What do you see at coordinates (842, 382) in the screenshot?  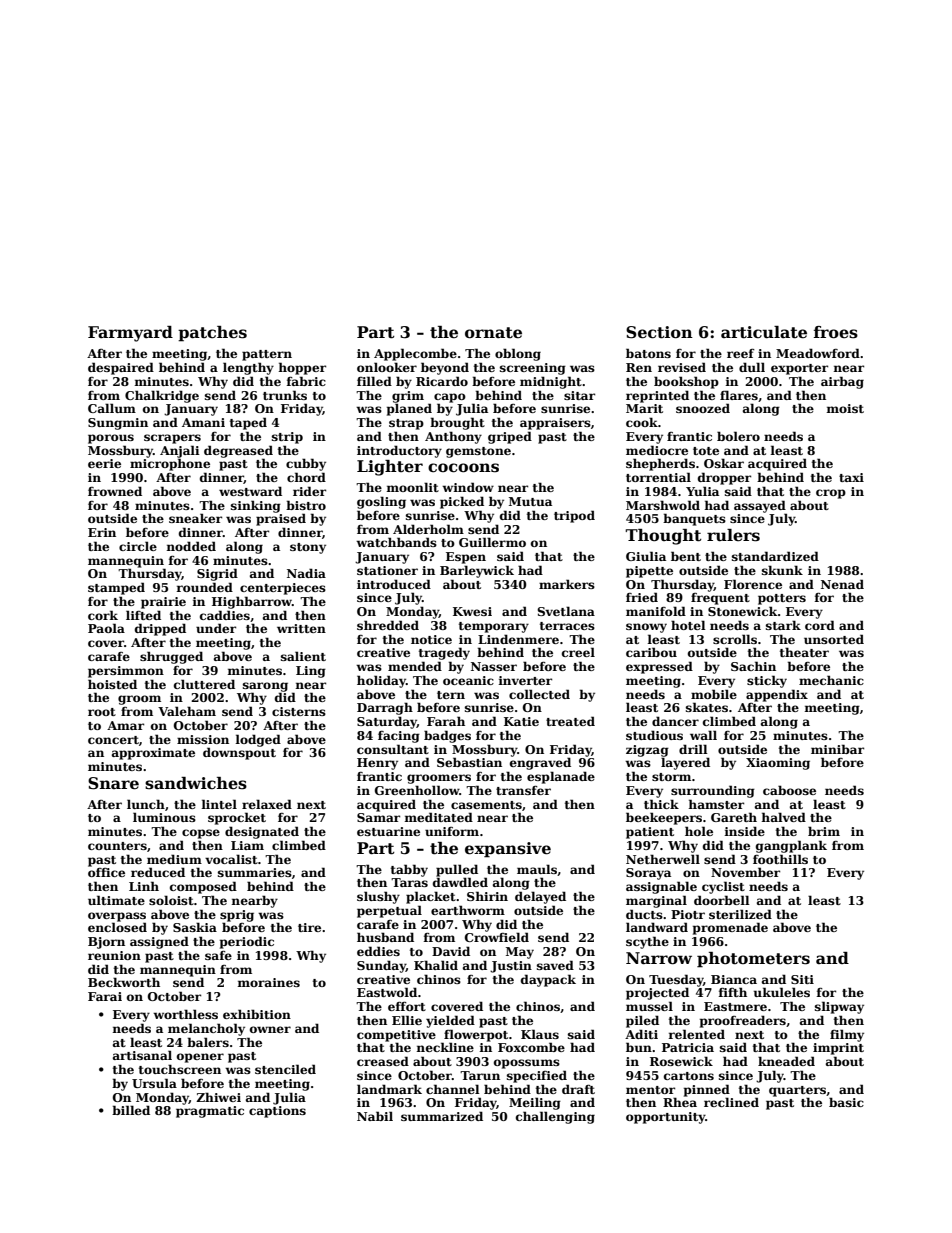 I see `airbag` at bounding box center [842, 382].
